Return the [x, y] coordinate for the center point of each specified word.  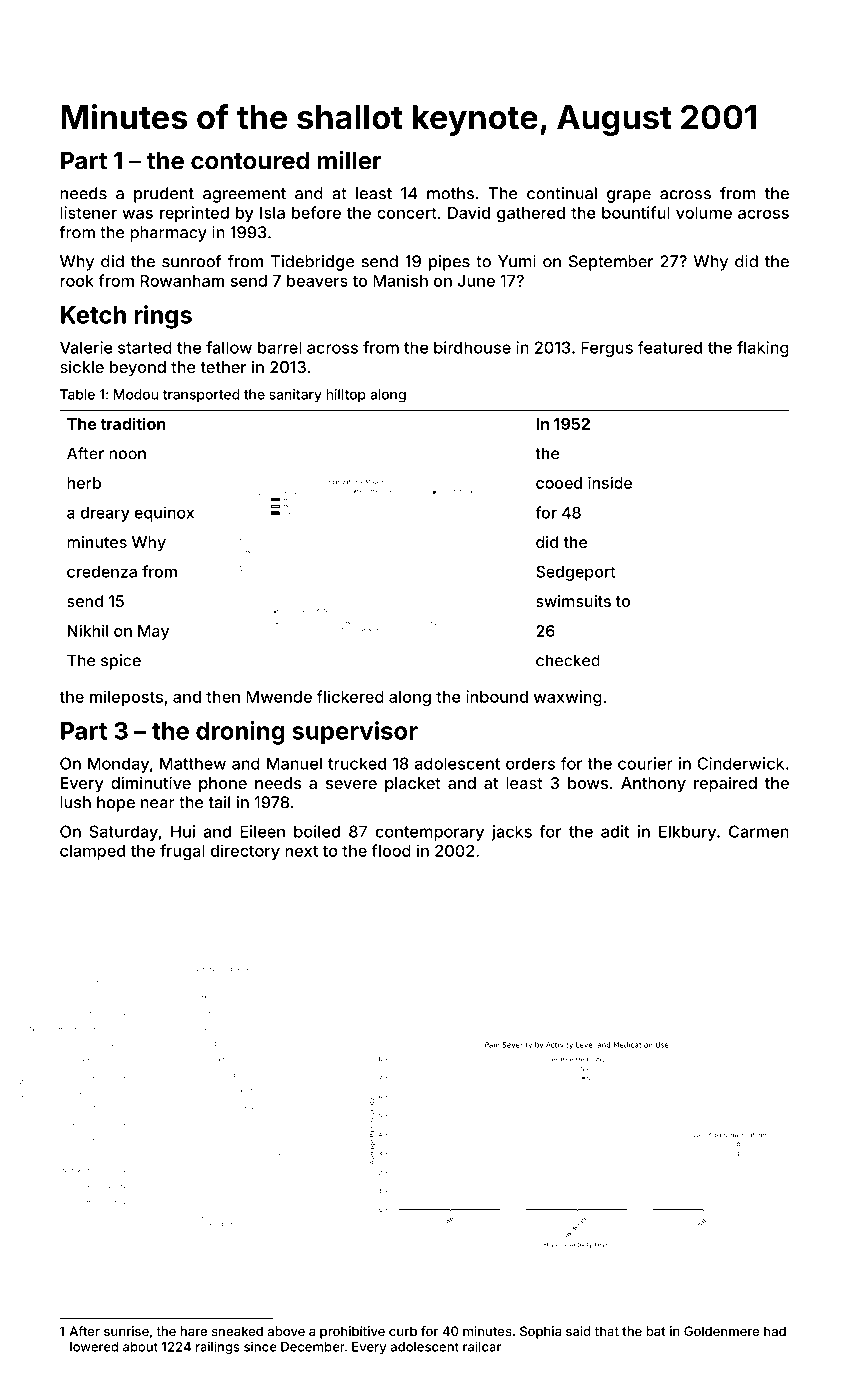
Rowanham [182, 281]
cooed [559, 483]
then [223, 697]
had [775, 1331]
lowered [94, 1347]
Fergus [607, 349]
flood [391, 850]
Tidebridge [312, 263]
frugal [182, 852]
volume [704, 213]
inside [610, 482]
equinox [164, 514]
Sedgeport [575, 573]
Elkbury [687, 833]
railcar [482, 1346]
